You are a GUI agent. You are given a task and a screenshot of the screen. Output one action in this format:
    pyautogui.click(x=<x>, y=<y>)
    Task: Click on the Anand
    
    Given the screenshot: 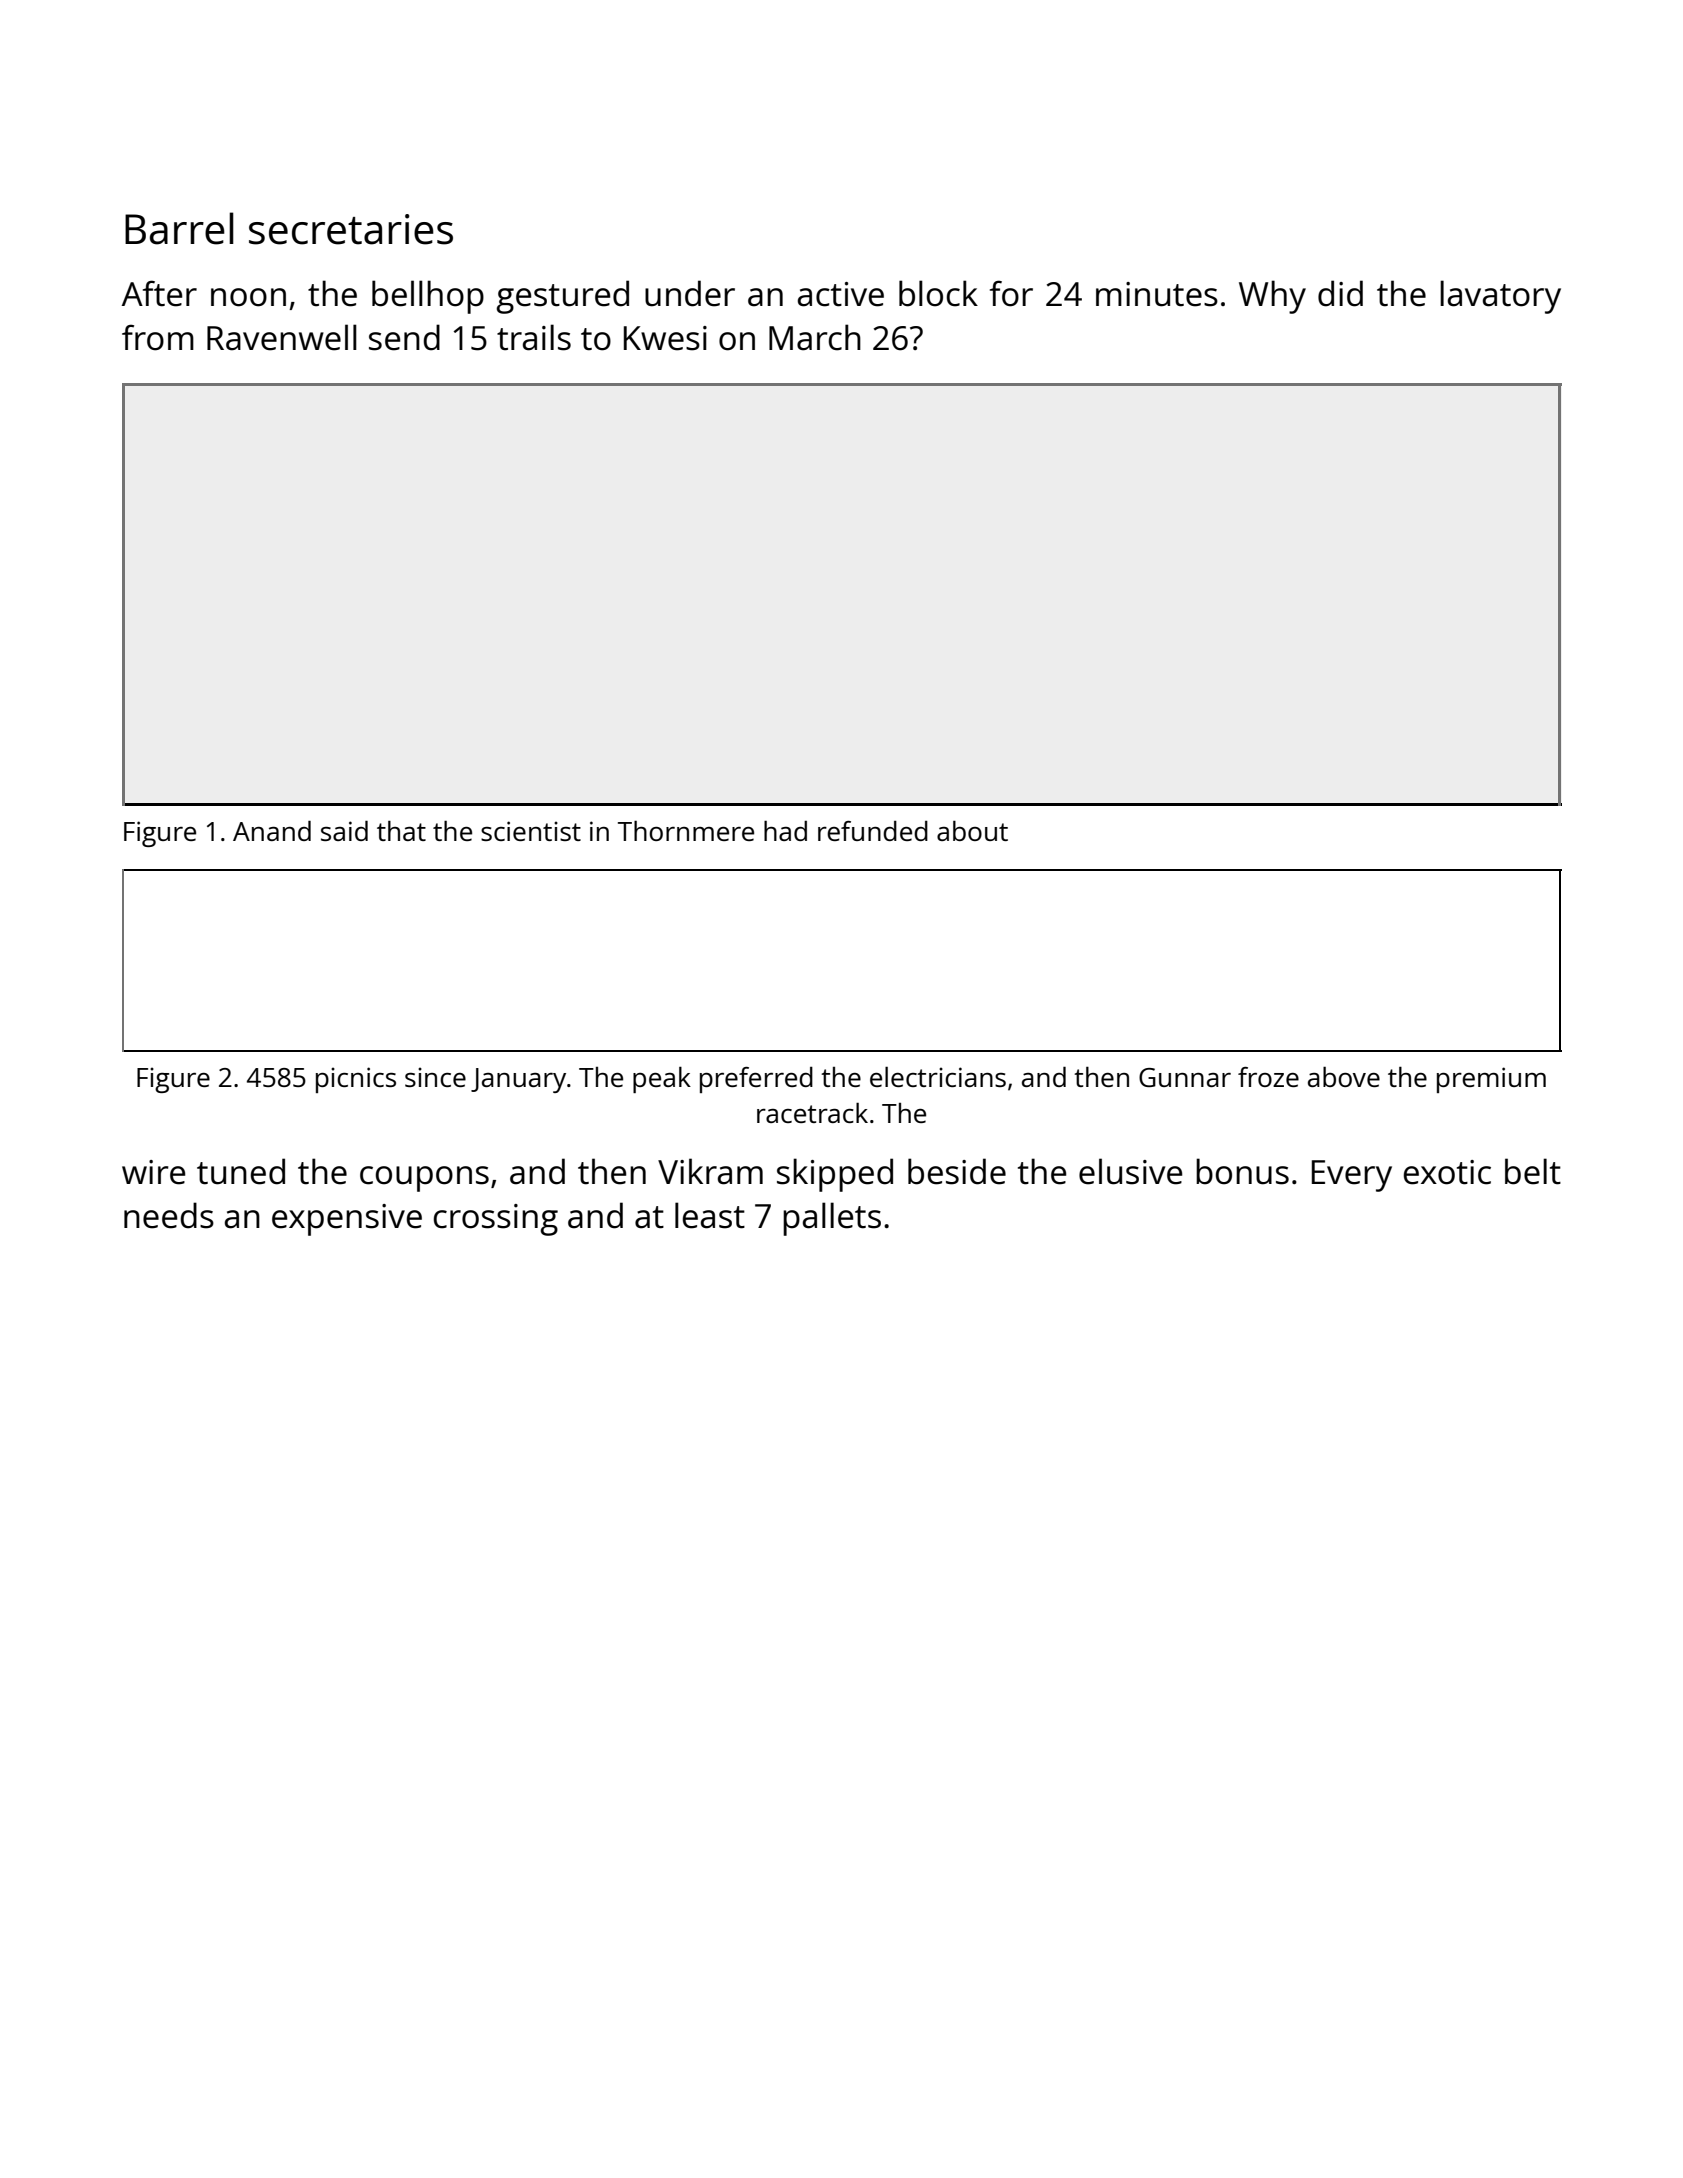 What is the action you would take?
    pyautogui.click(x=272, y=831)
